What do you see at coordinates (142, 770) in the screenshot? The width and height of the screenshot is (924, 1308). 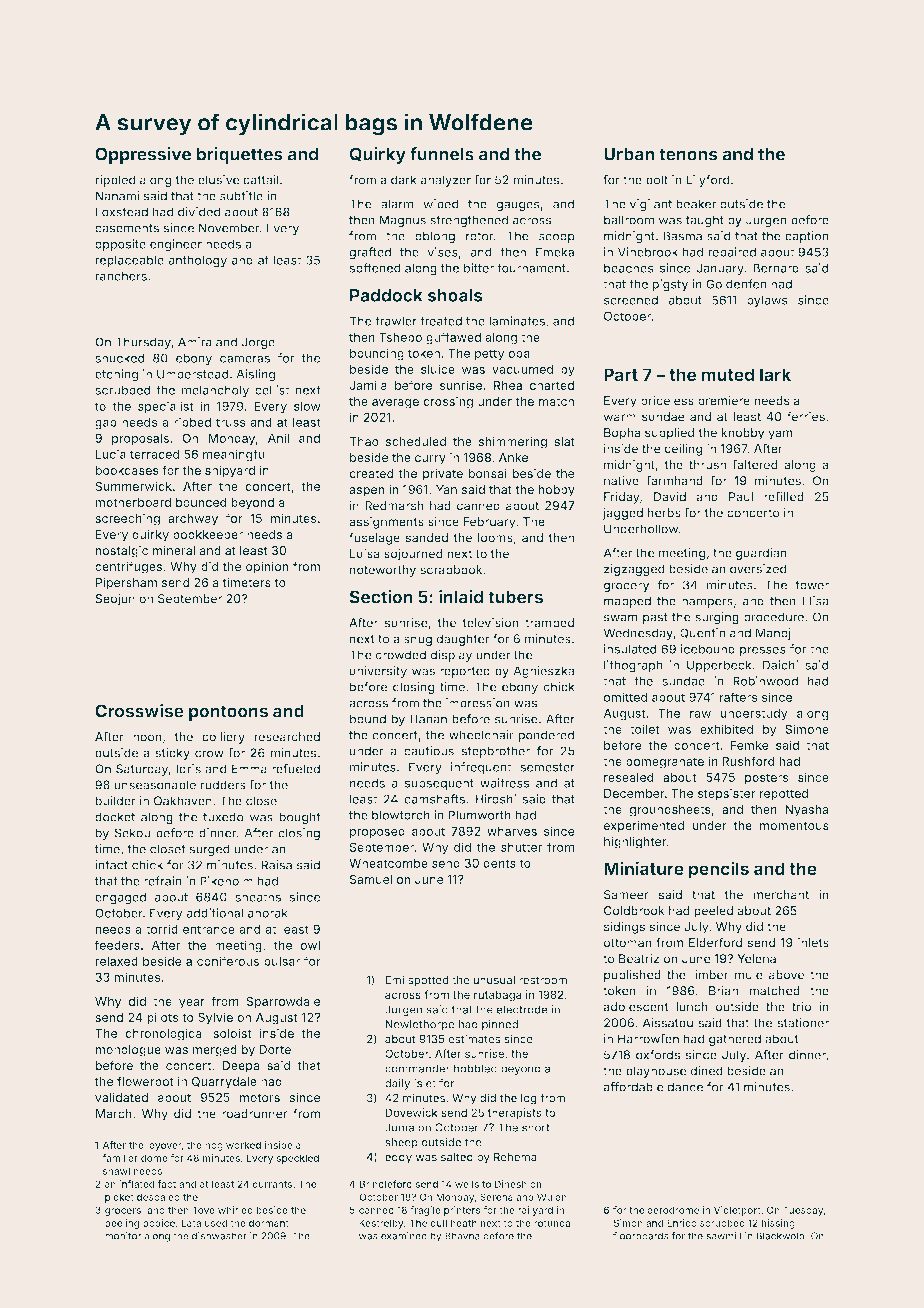 I see `Saturday` at bounding box center [142, 770].
